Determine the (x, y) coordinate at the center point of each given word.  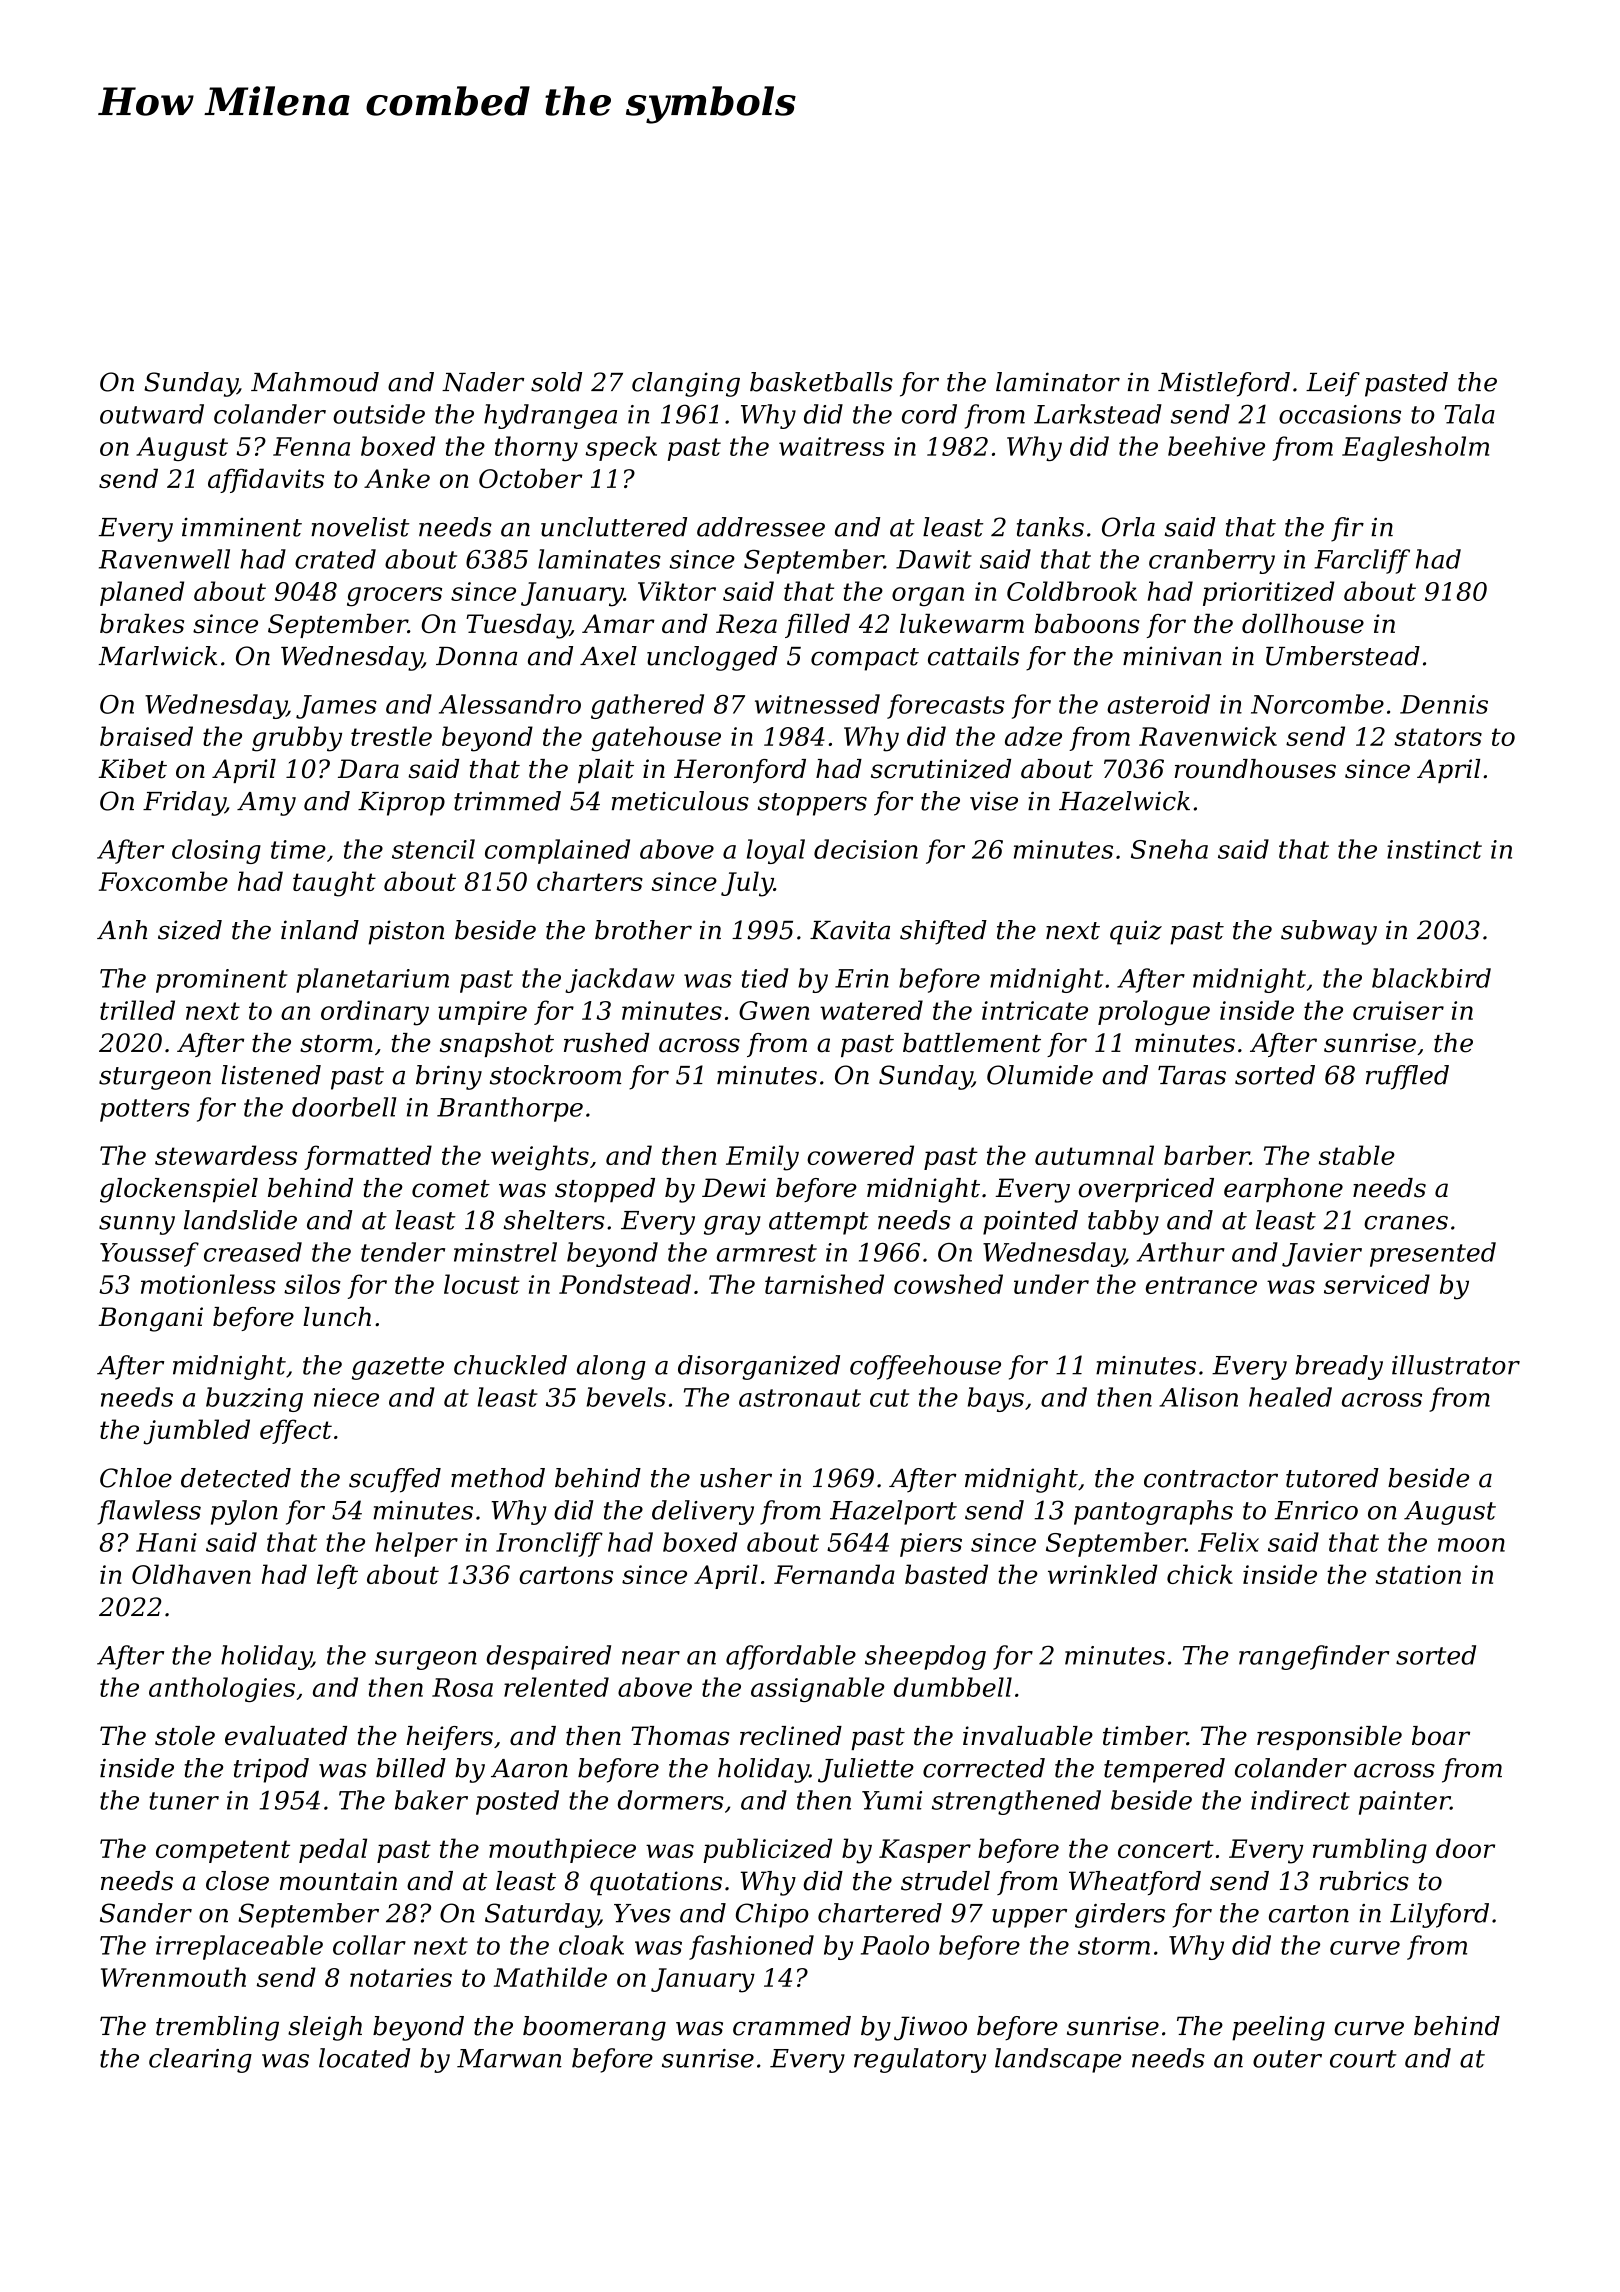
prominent (222, 981)
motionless (208, 1284)
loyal (776, 851)
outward (152, 414)
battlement (972, 1043)
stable (1357, 1155)
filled (817, 626)
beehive (1216, 446)
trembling (217, 2028)
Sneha (1169, 849)
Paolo (895, 1945)
